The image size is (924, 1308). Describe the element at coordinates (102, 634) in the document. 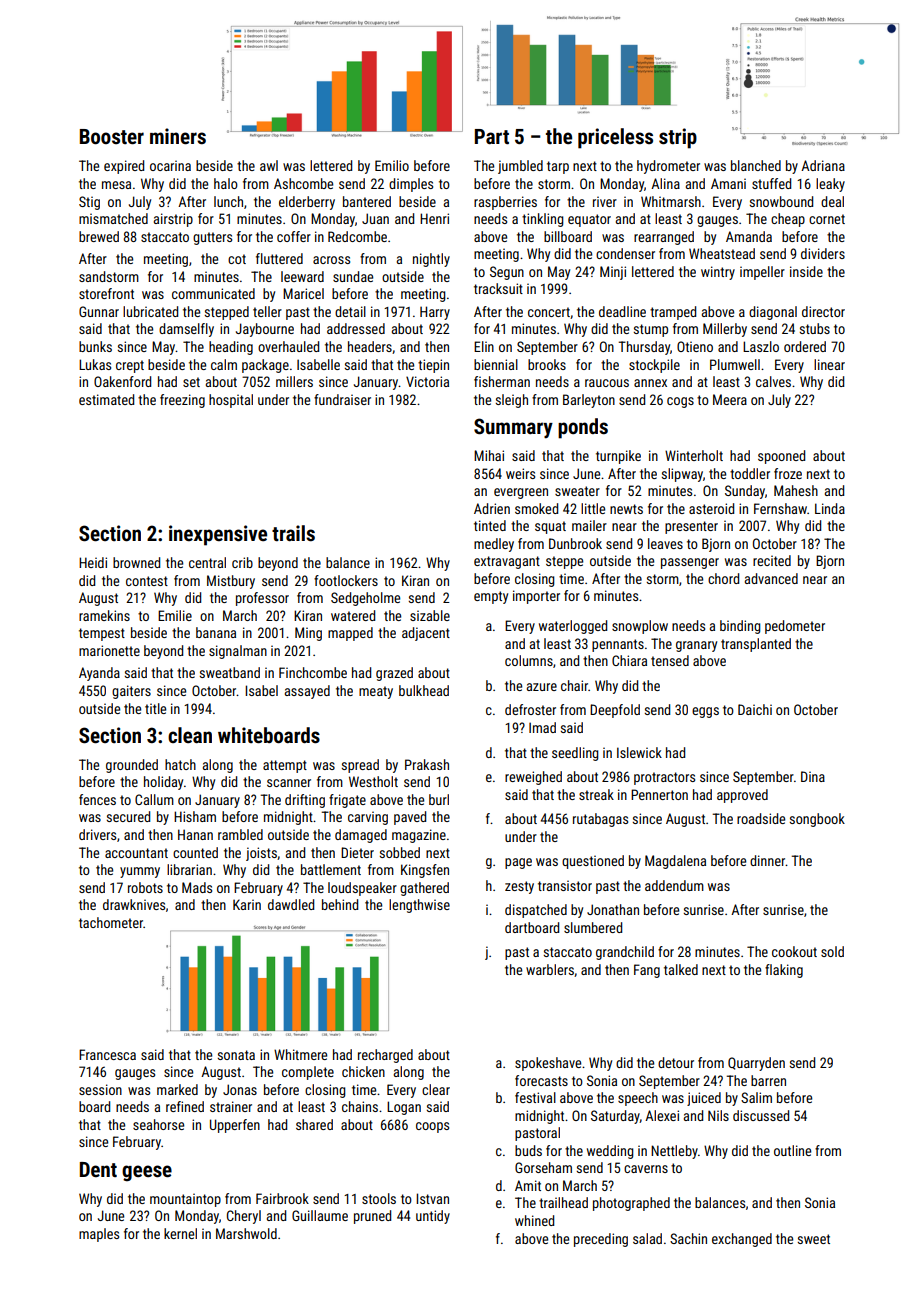

I see `tempest` at that location.
